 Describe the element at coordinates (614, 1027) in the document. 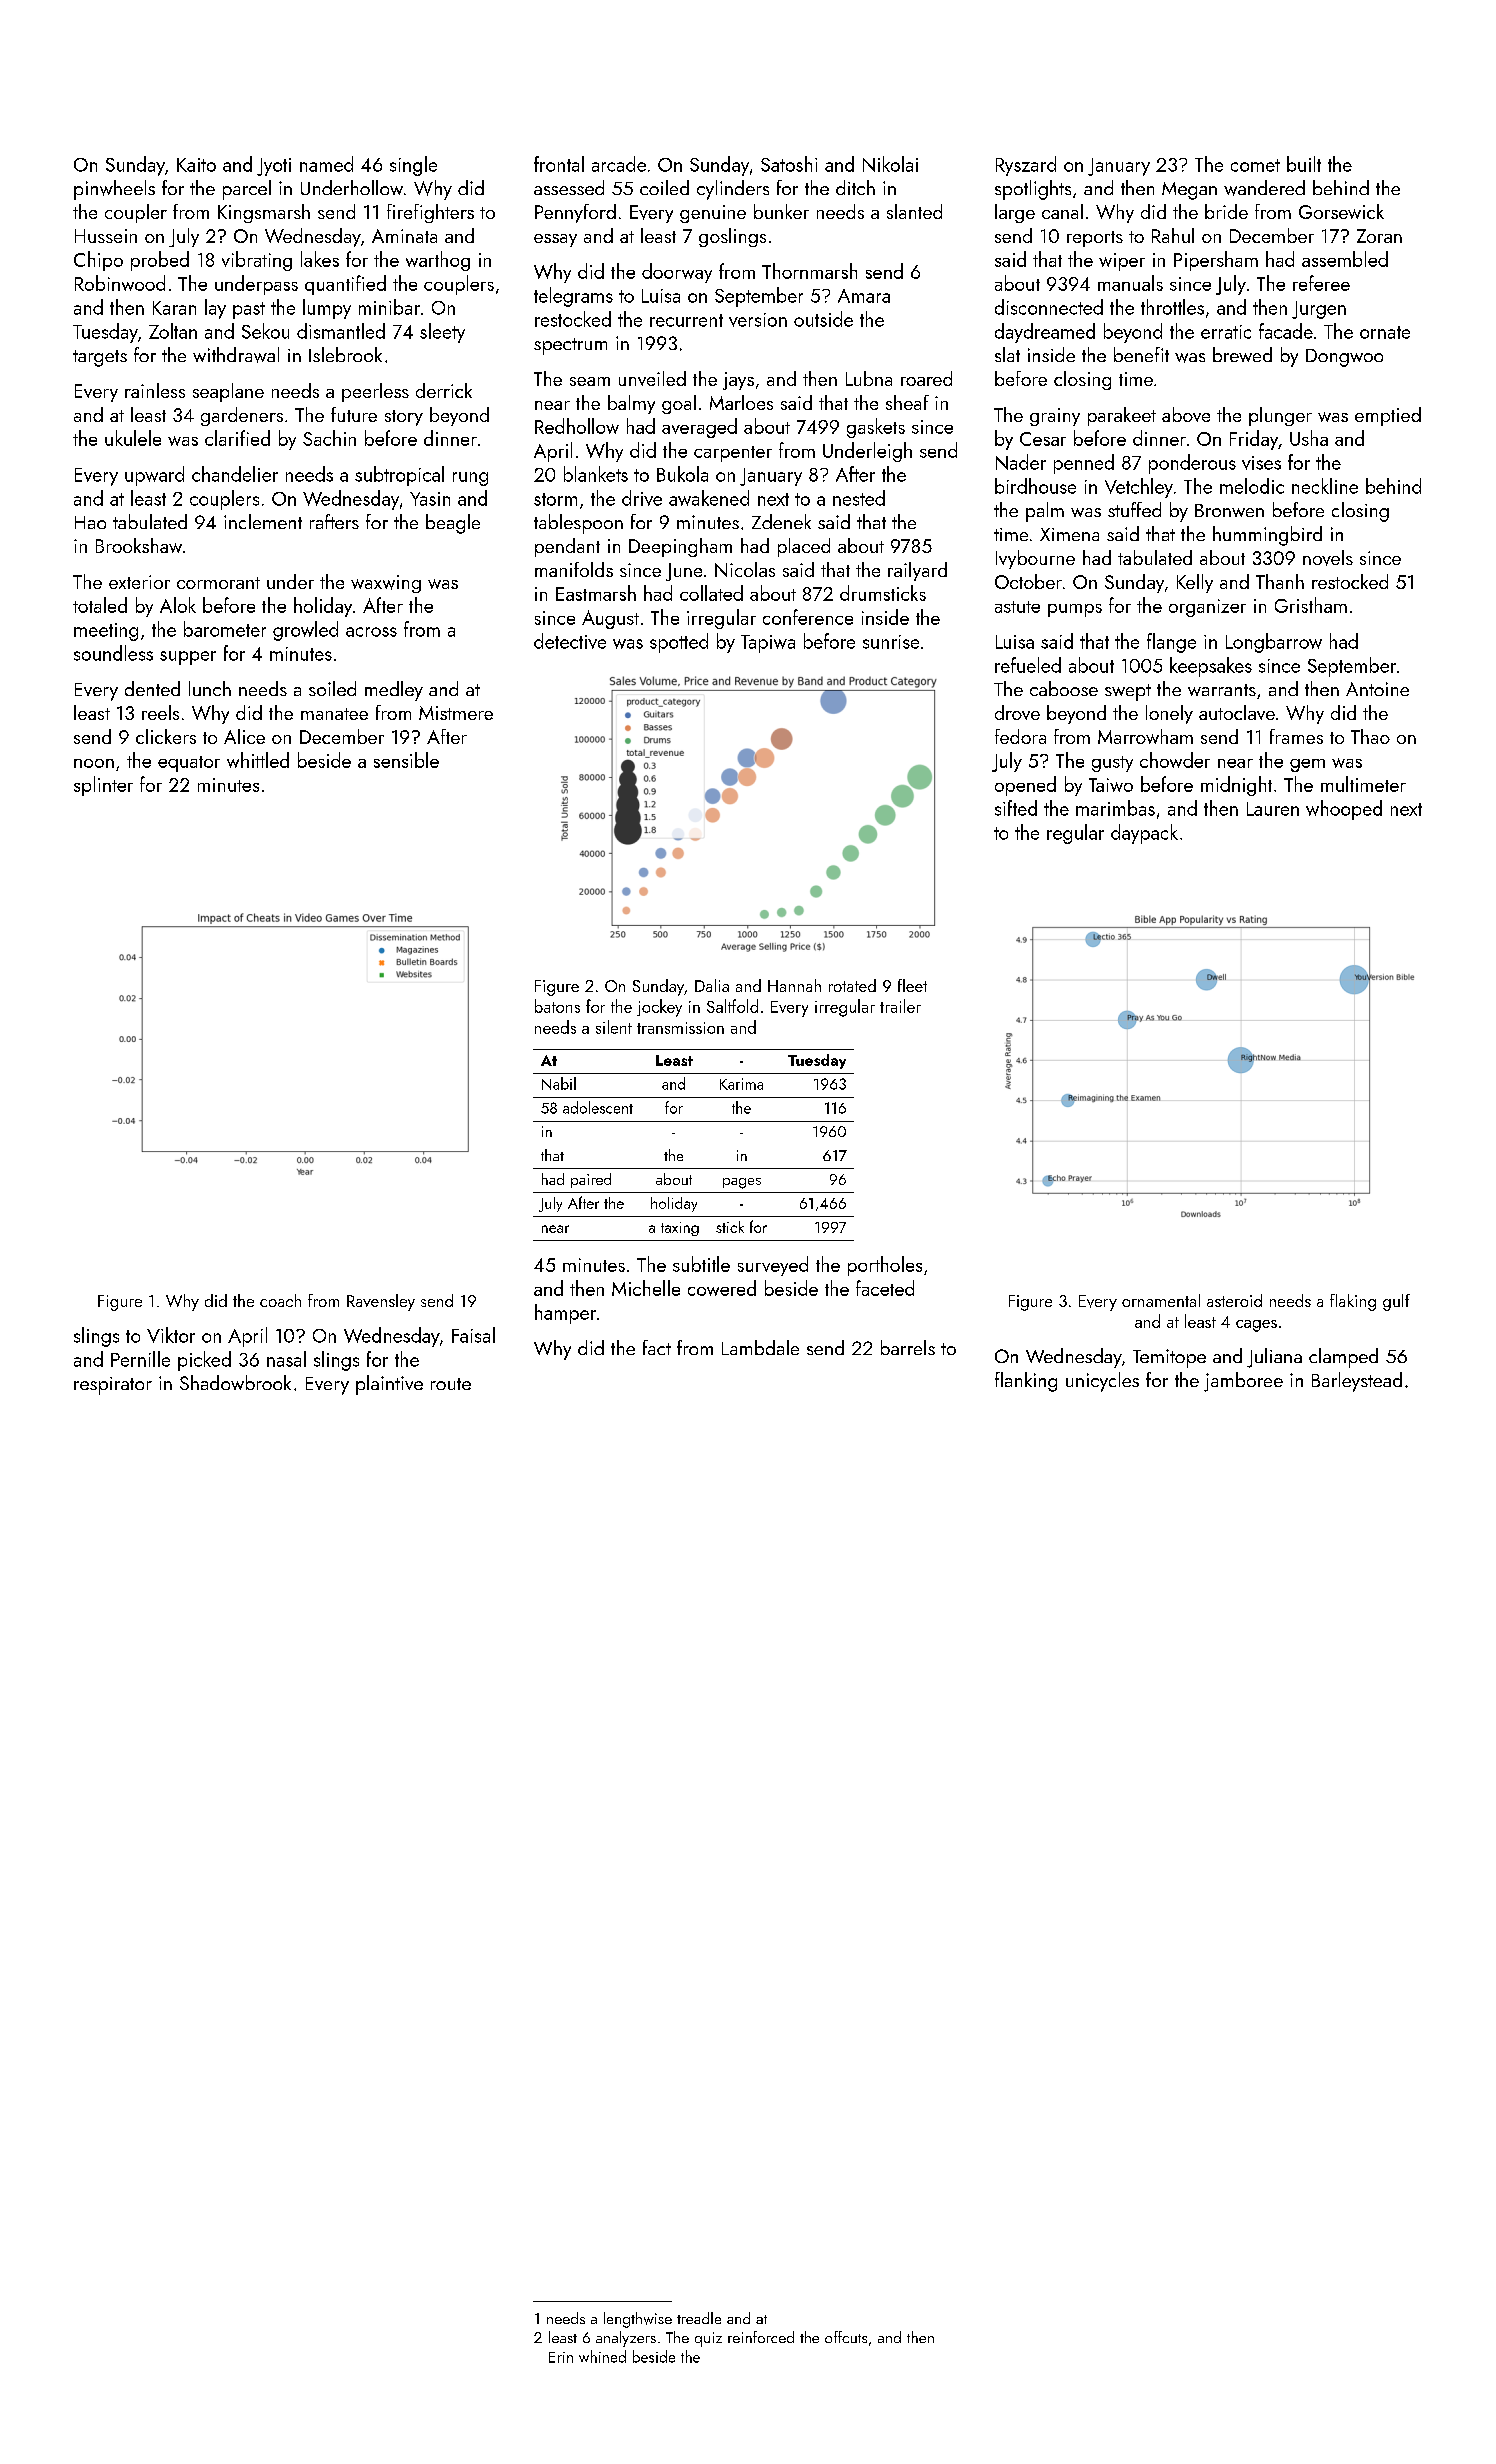

I see `silent` at that location.
